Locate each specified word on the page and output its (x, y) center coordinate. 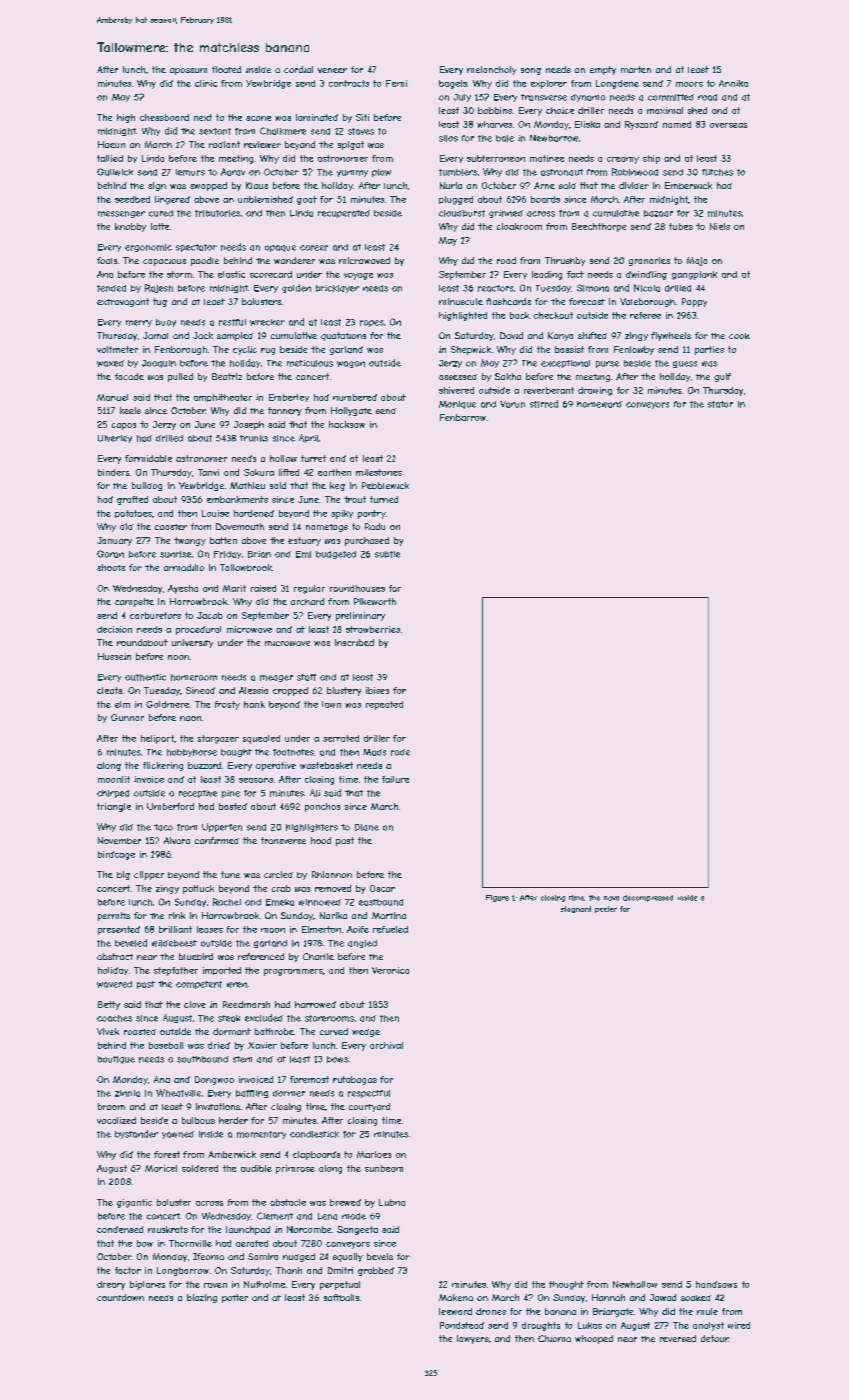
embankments (237, 499)
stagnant (576, 909)
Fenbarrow (463, 417)
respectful (369, 1094)
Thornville (190, 1243)
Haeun (111, 144)
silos (448, 138)
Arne (544, 185)
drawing (595, 391)
